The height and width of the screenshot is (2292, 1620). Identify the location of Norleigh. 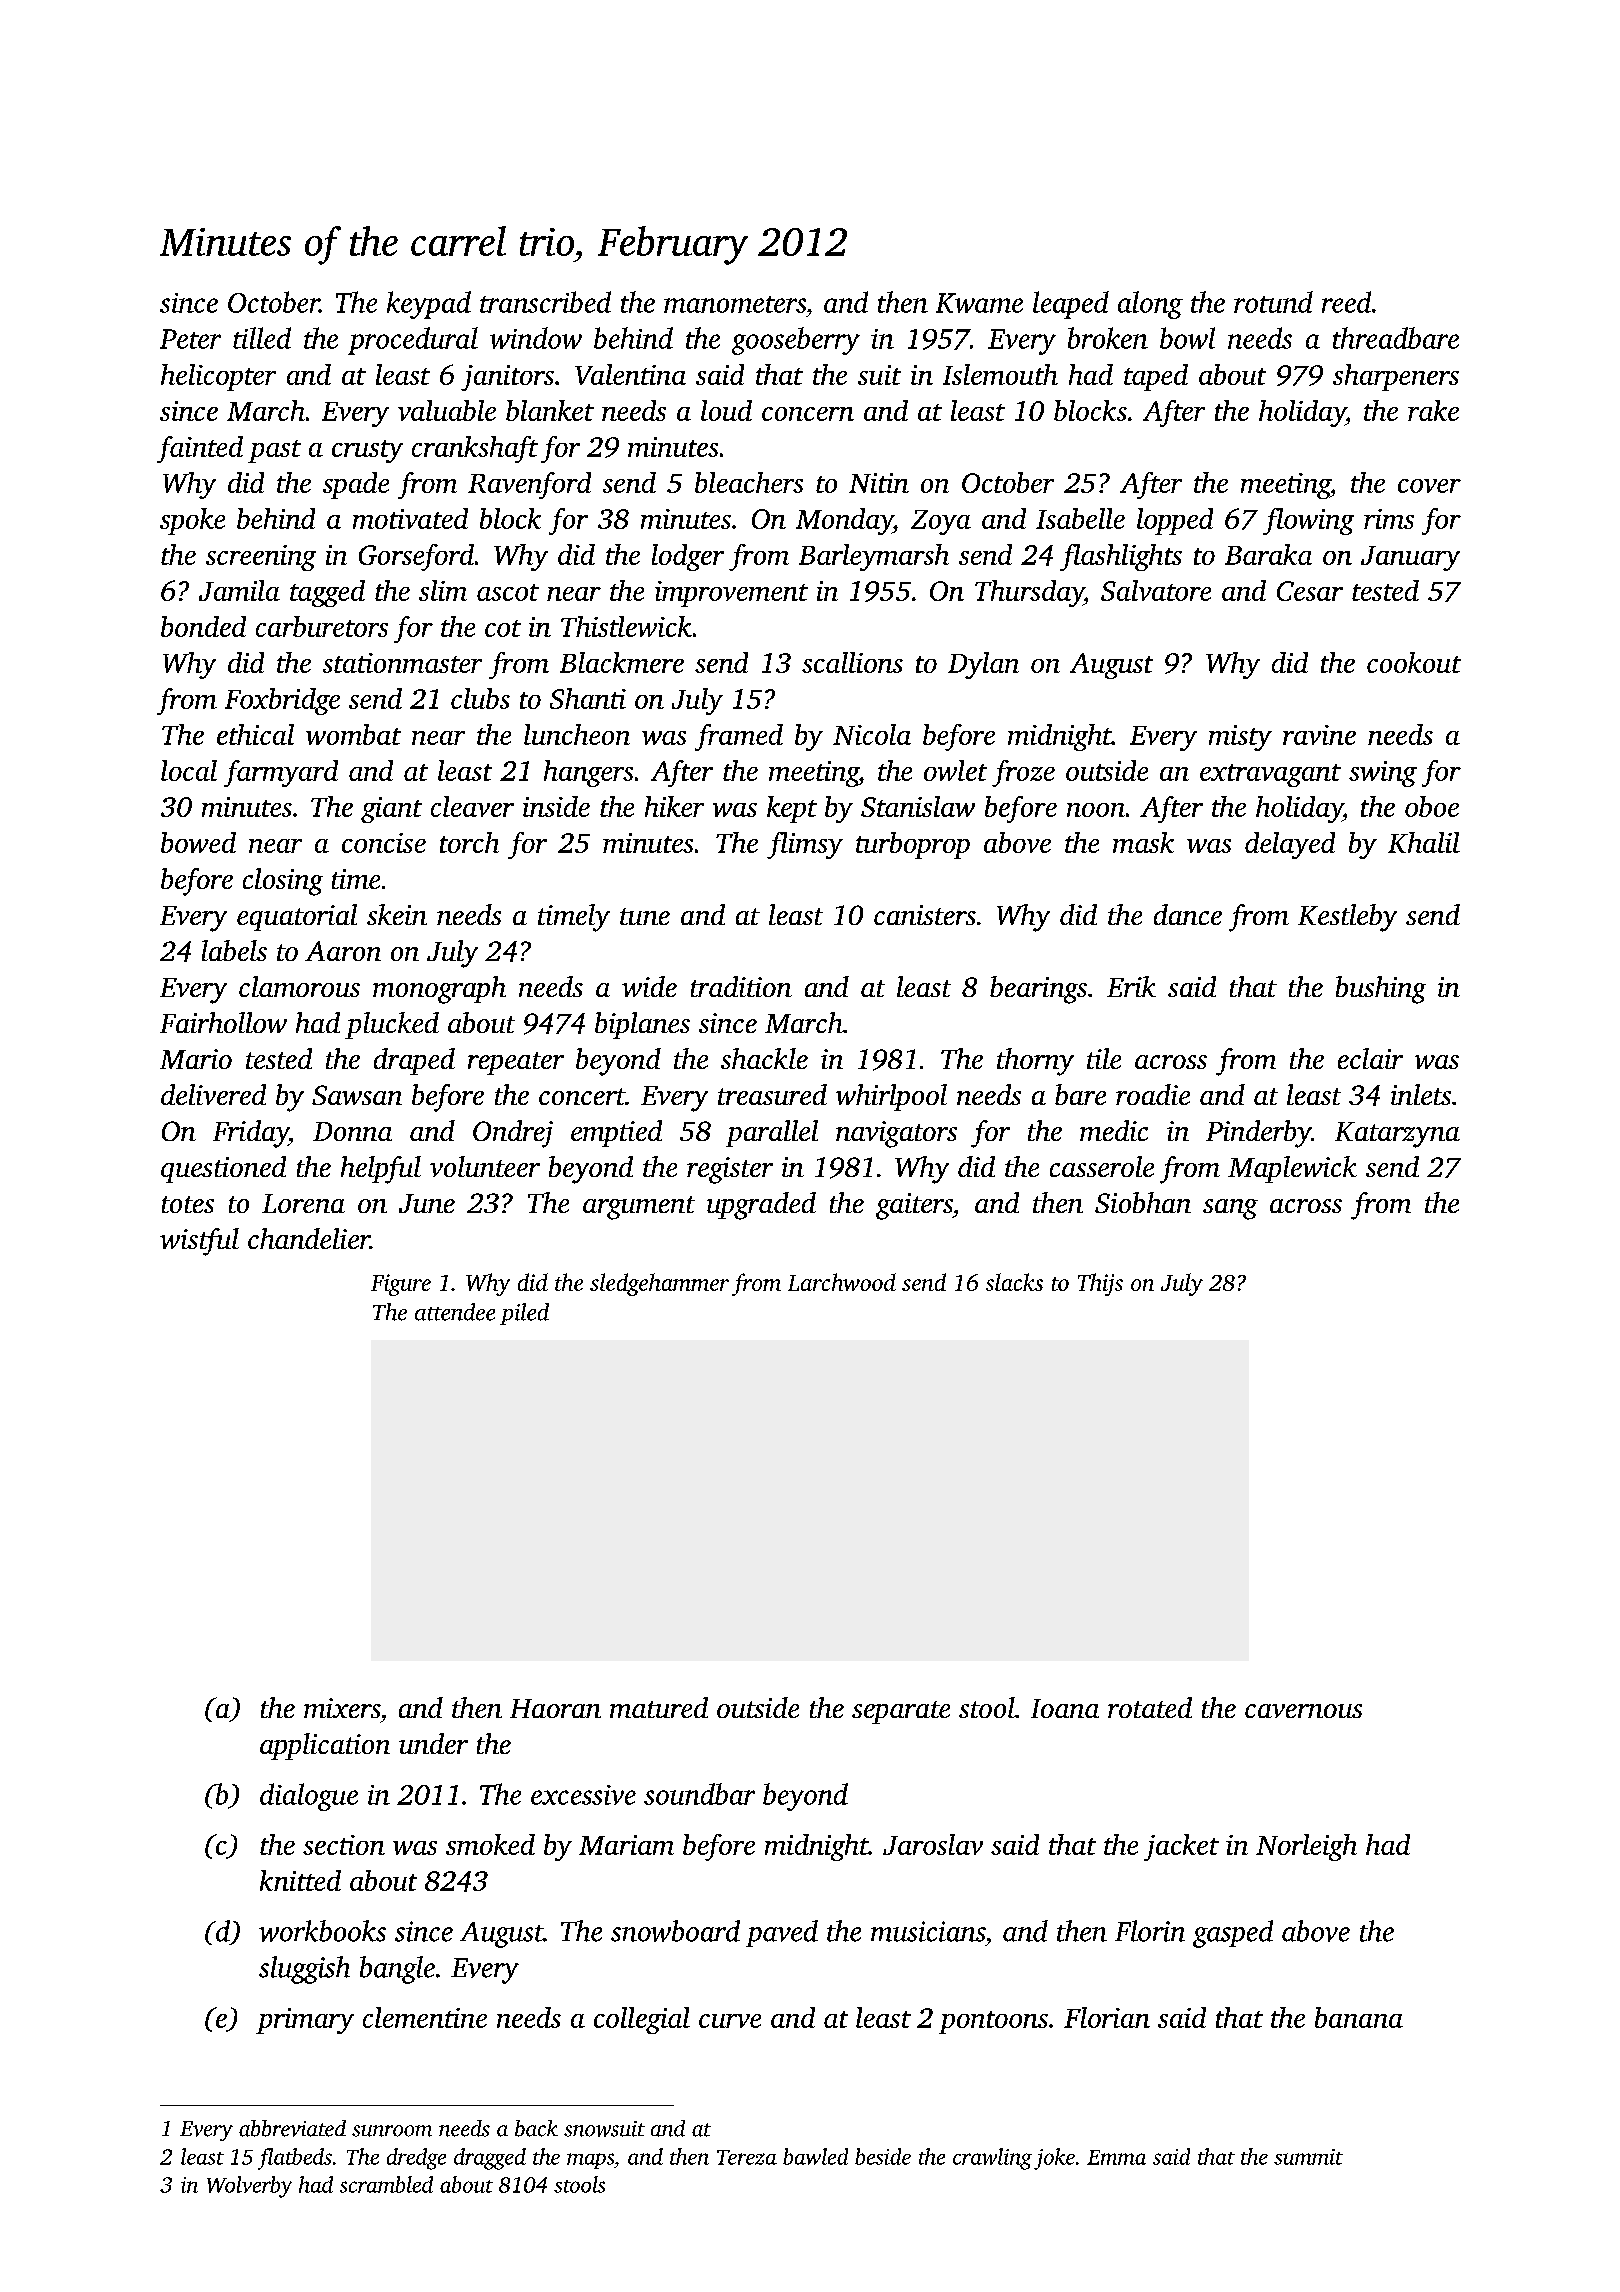
(1306, 1847).
